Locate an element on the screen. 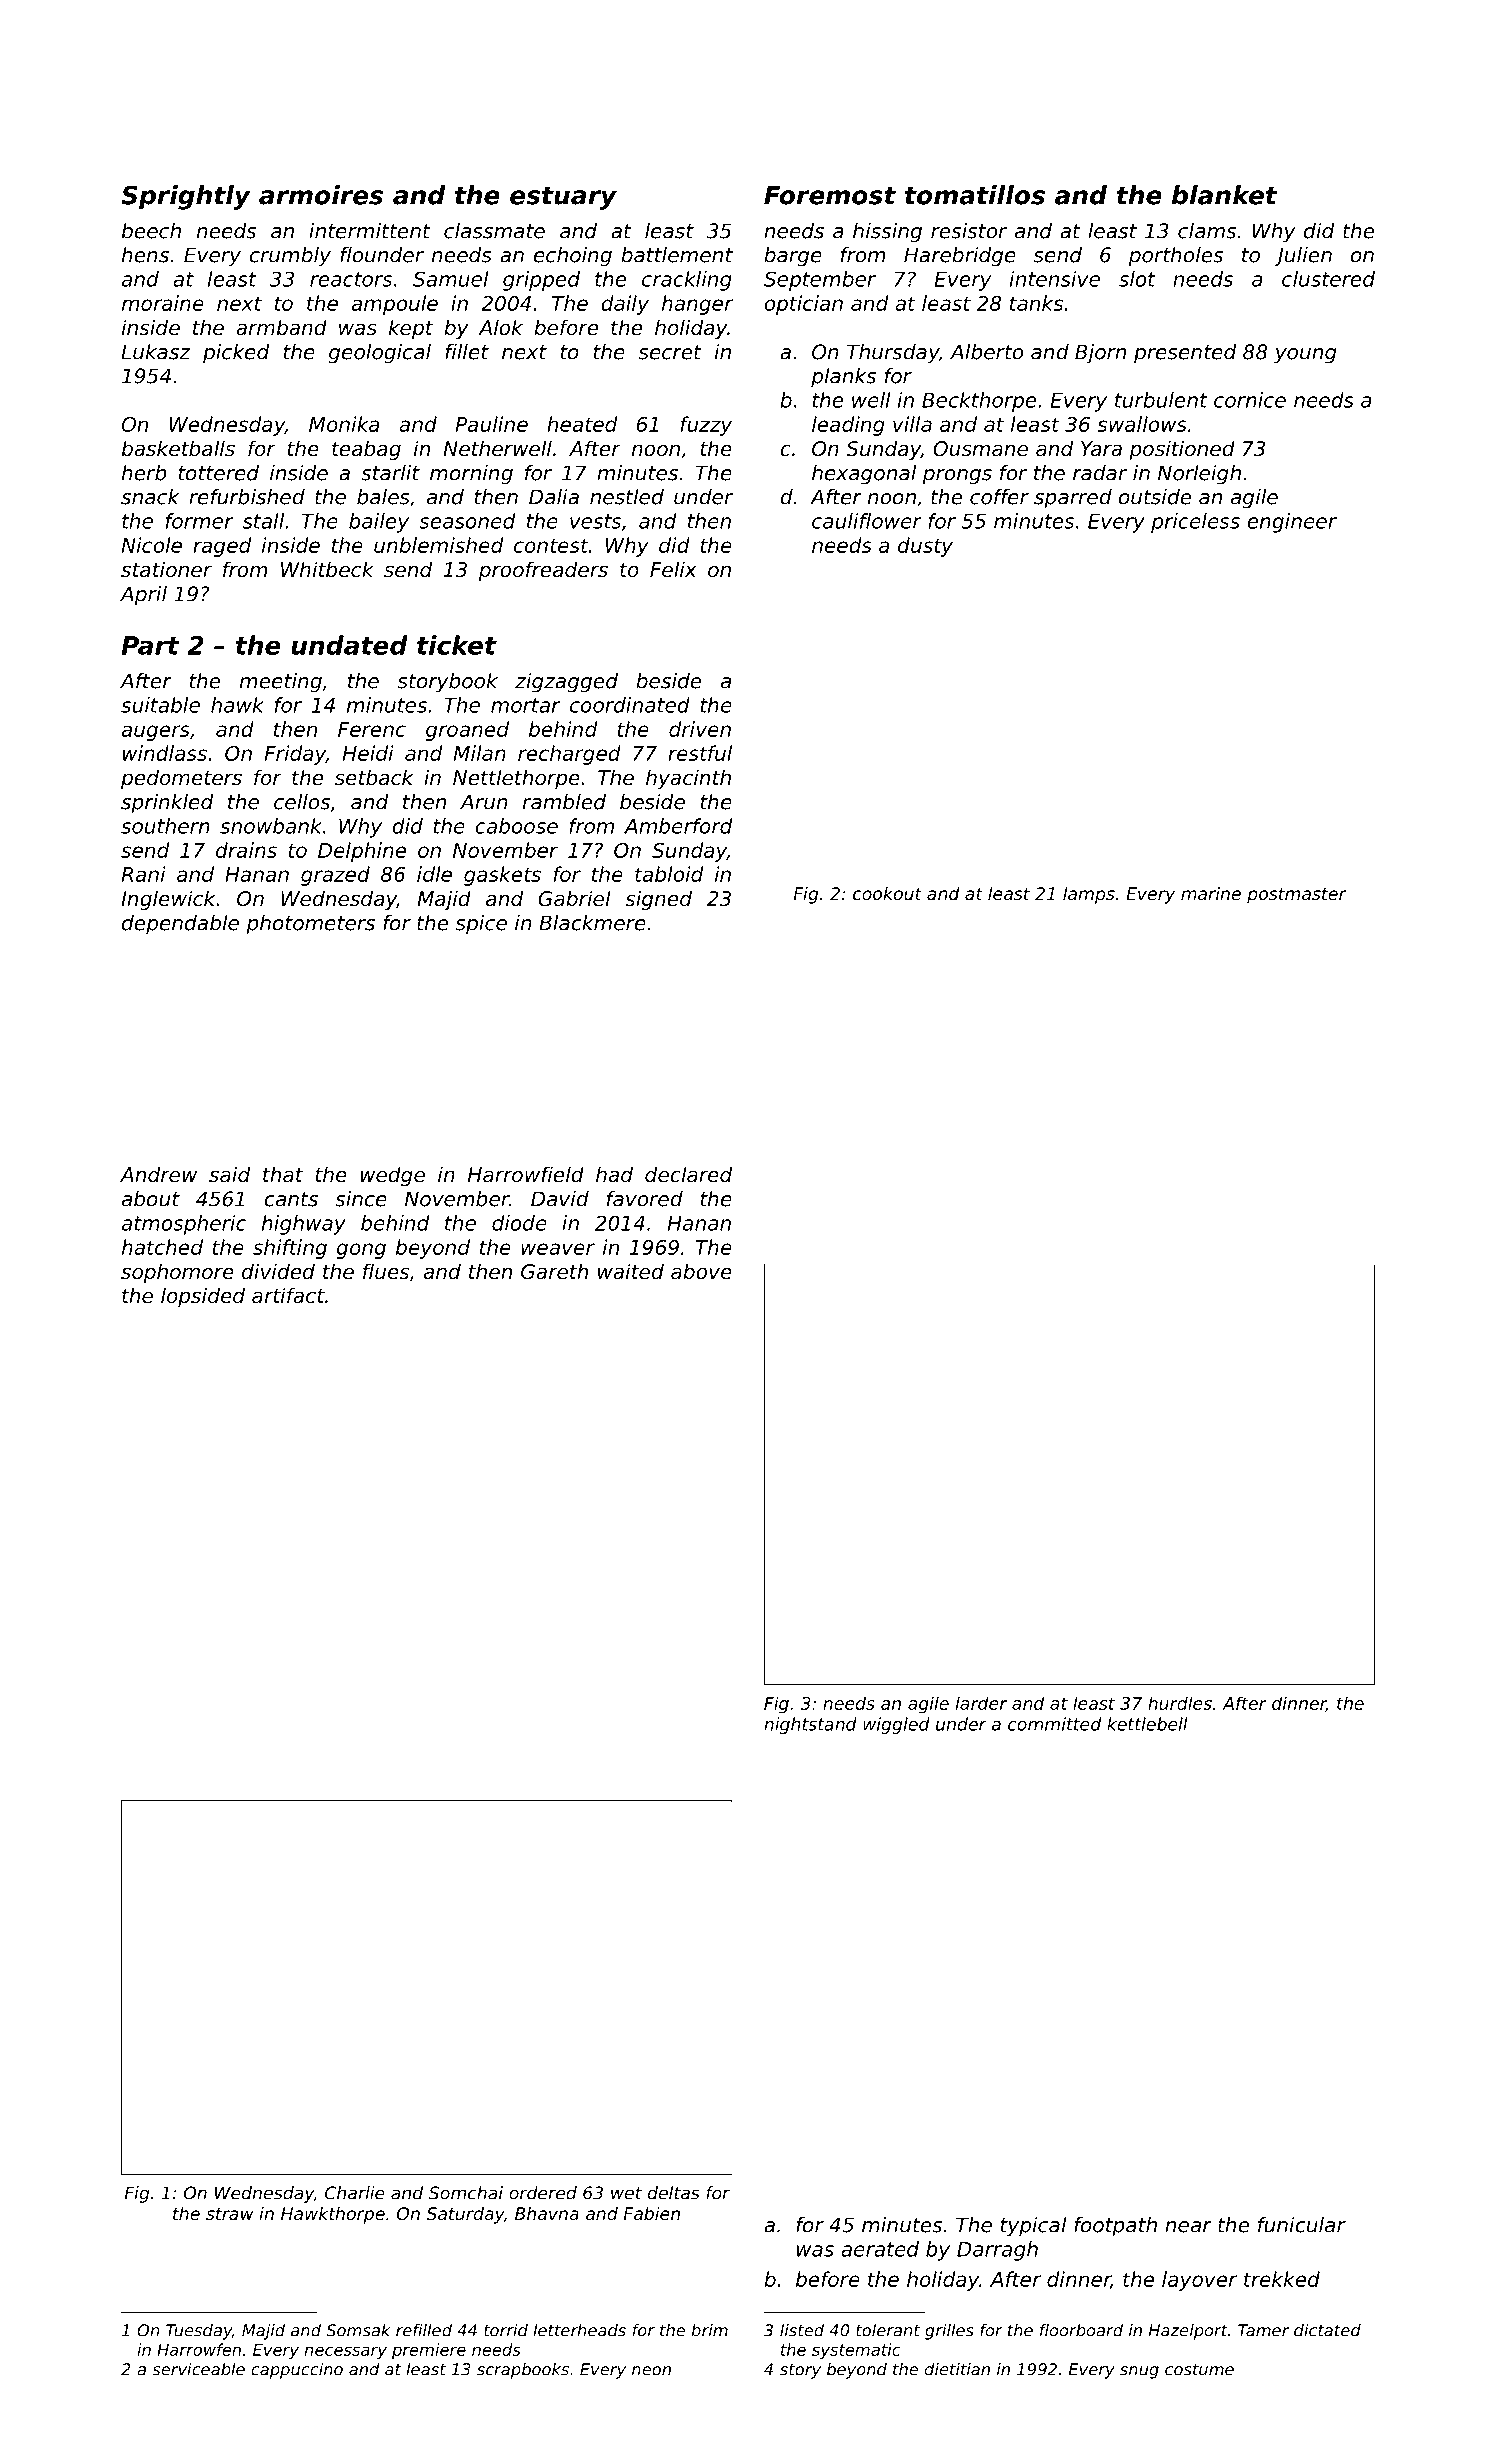  marine is located at coordinates (1211, 893).
